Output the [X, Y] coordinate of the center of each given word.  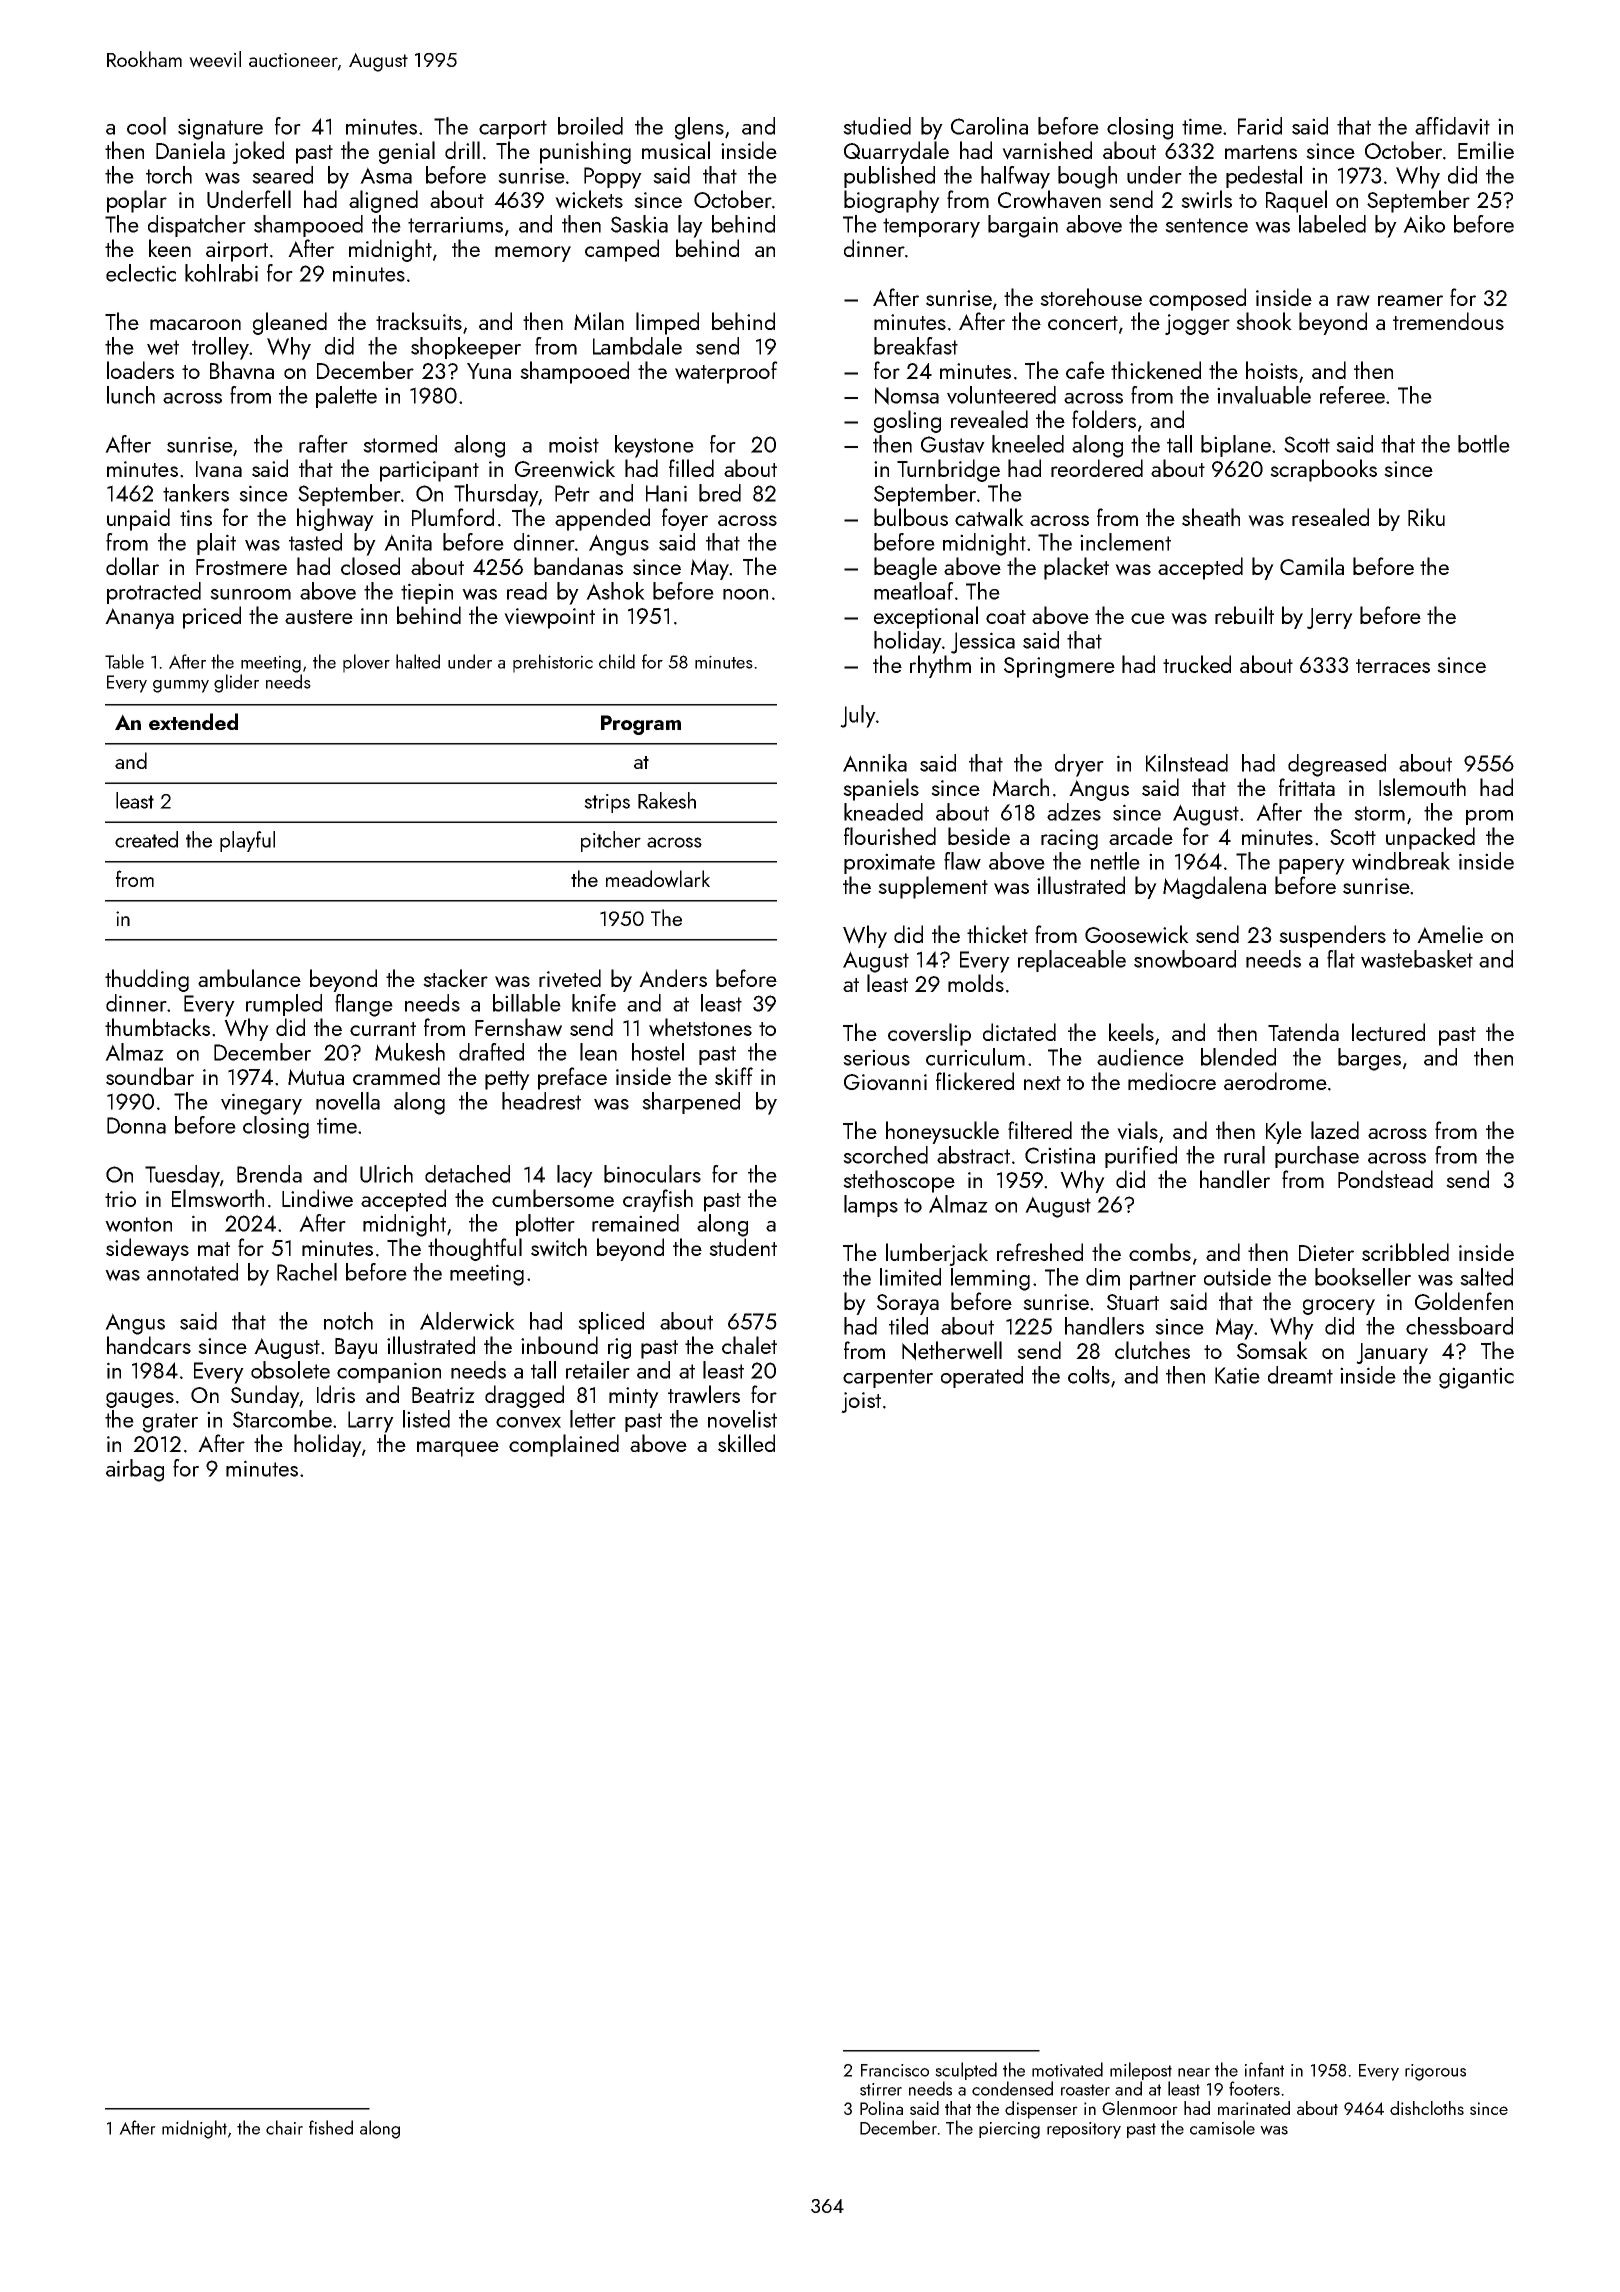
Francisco [895, 2070]
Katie [1237, 1375]
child [617, 661]
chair [284, 2127]
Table [124, 661]
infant [1264, 2069]
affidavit [1452, 126]
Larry [371, 1422]
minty [634, 1397]
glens [699, 128]
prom [1489, 817]
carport [513, 129]
